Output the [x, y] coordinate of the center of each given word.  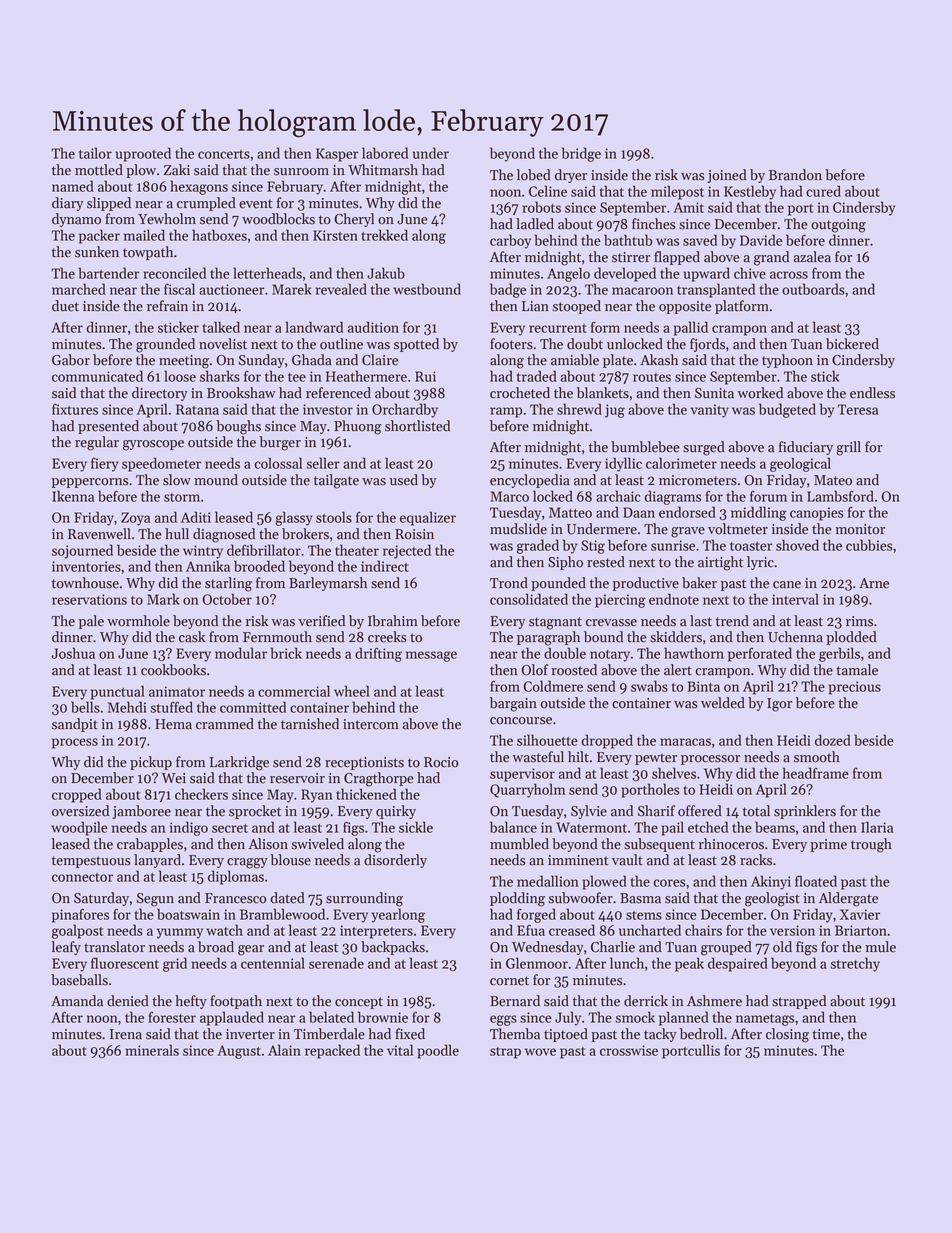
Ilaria [877, 827]
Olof [535, 670]
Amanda [77, 1001]
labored [385, 153]
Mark [163, 599]
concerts [224, 154]
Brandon [795, 175]
